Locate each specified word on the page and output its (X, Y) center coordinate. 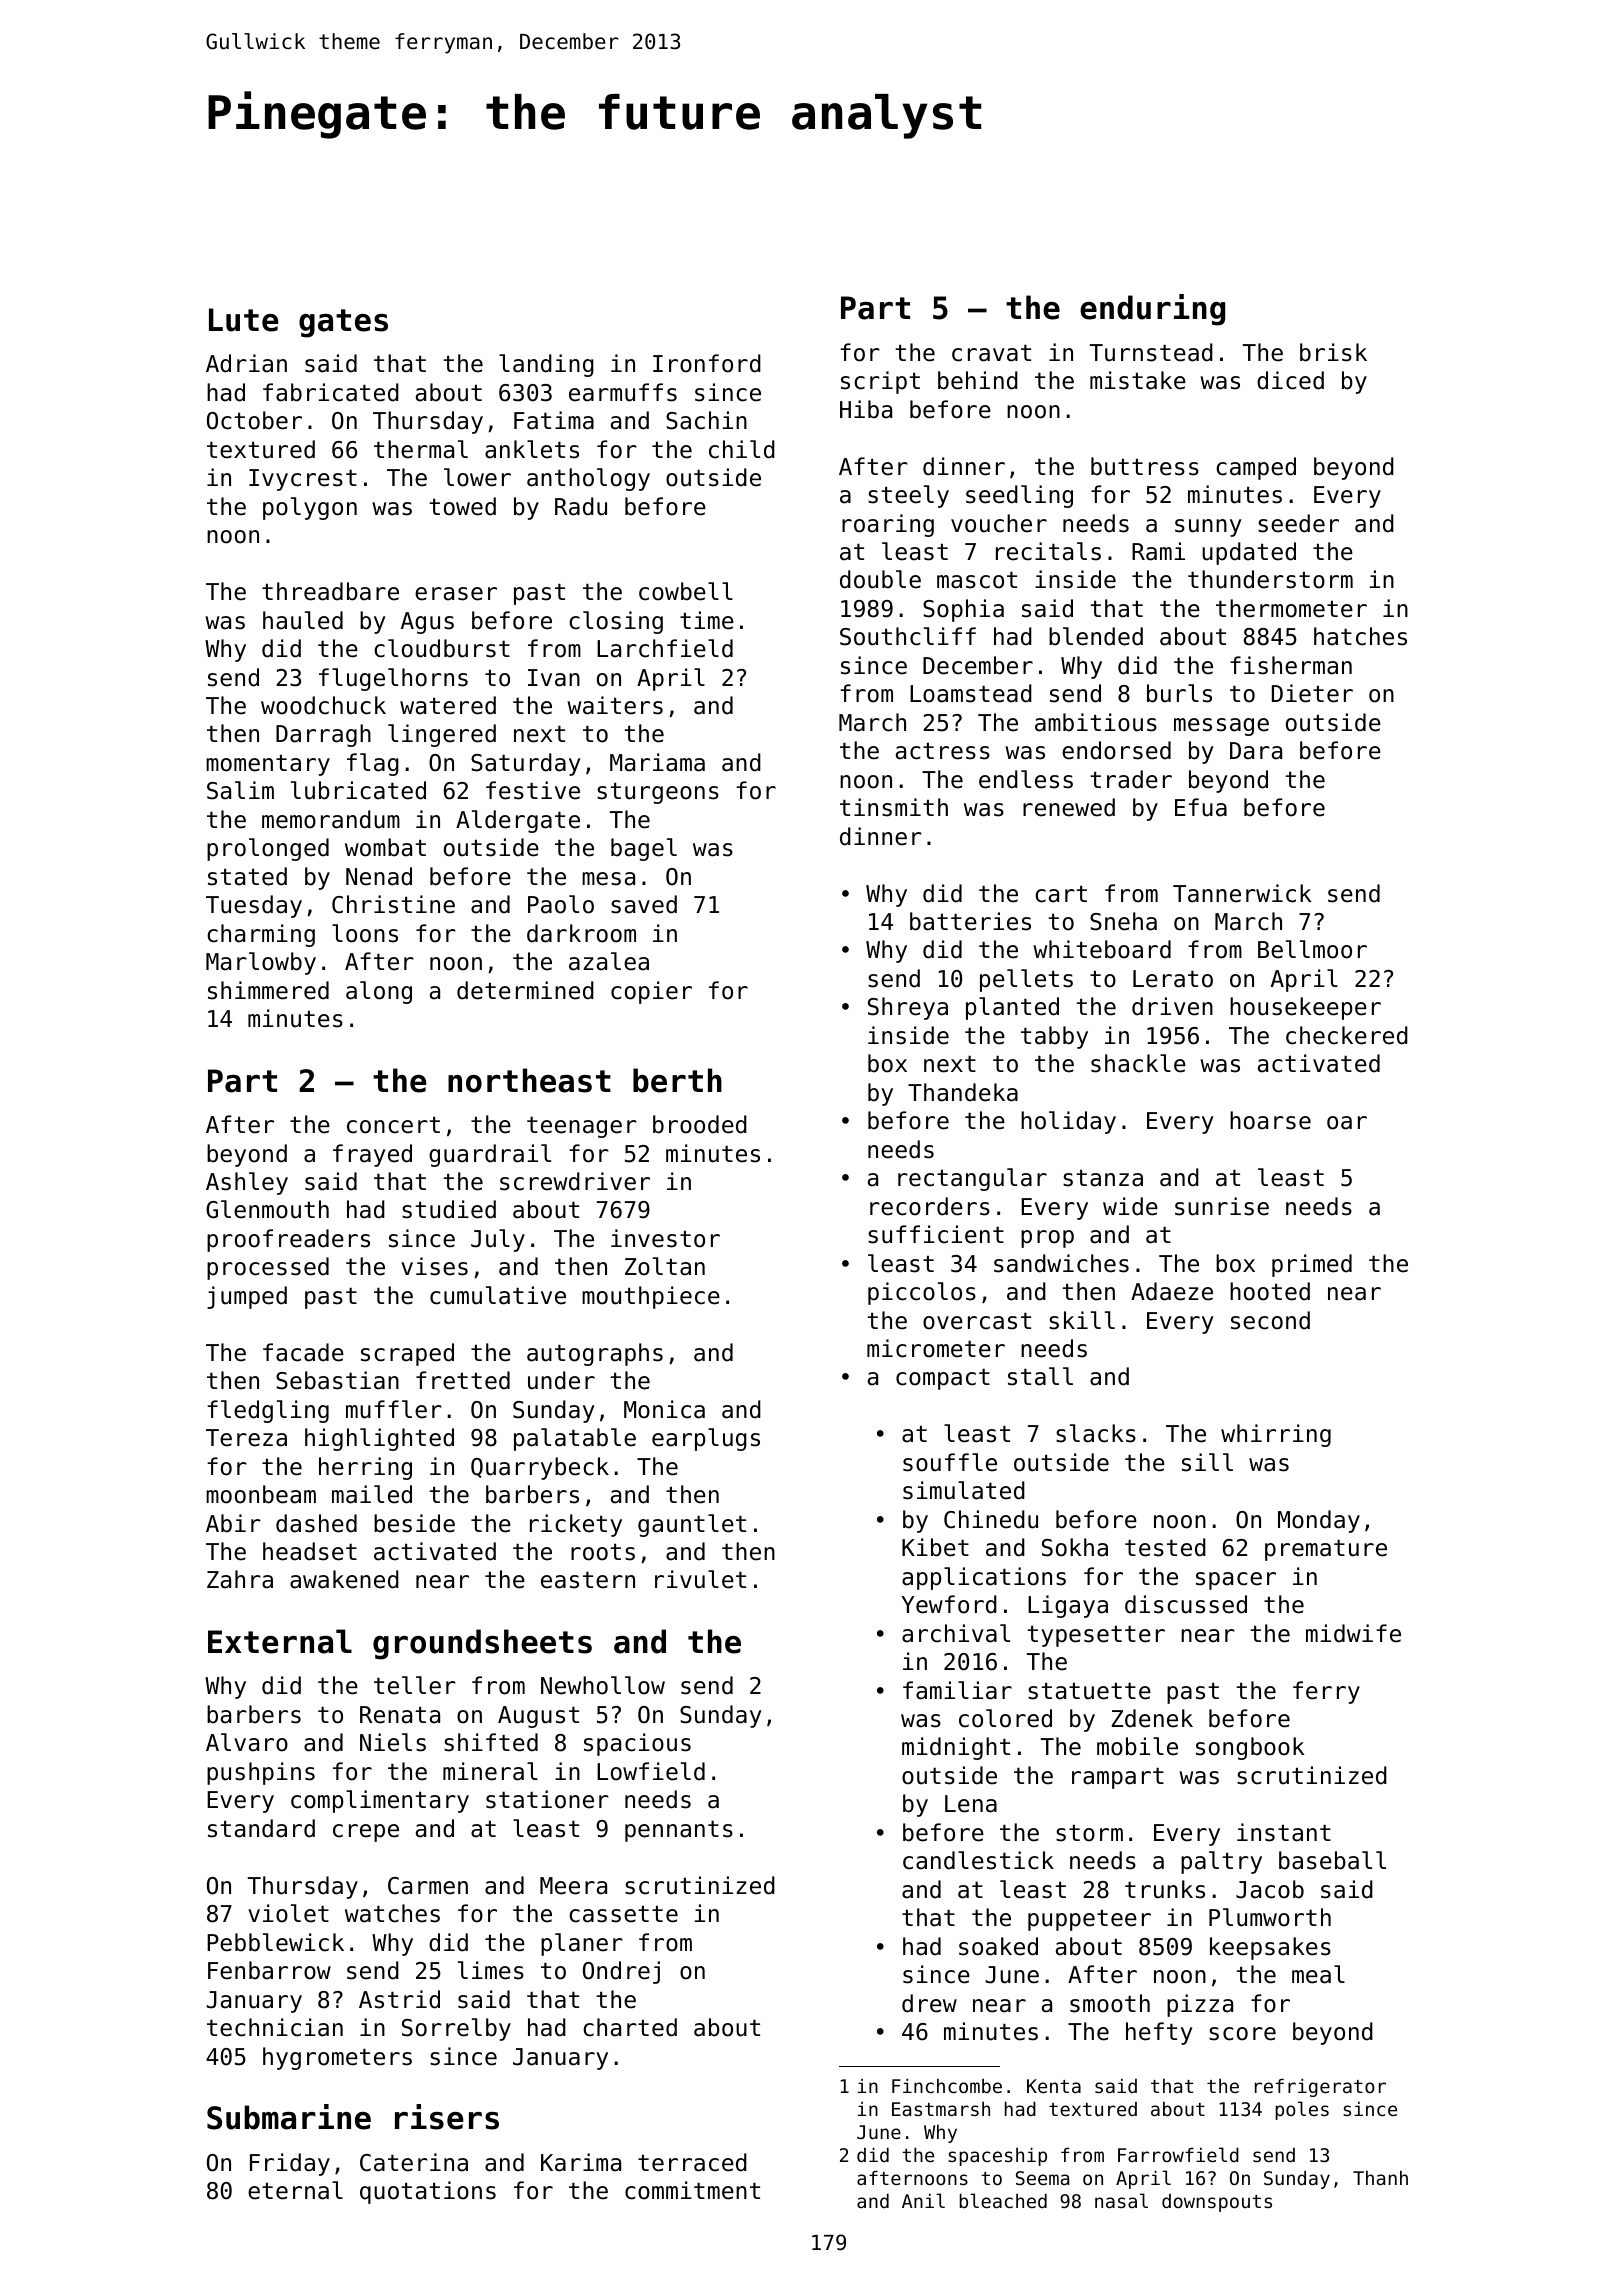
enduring (1152, 310)
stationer (547, 1799)
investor (665, 1238)
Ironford (707, 363)
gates (343, 323)
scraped (407, 1354)
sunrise (1222, 1206)
